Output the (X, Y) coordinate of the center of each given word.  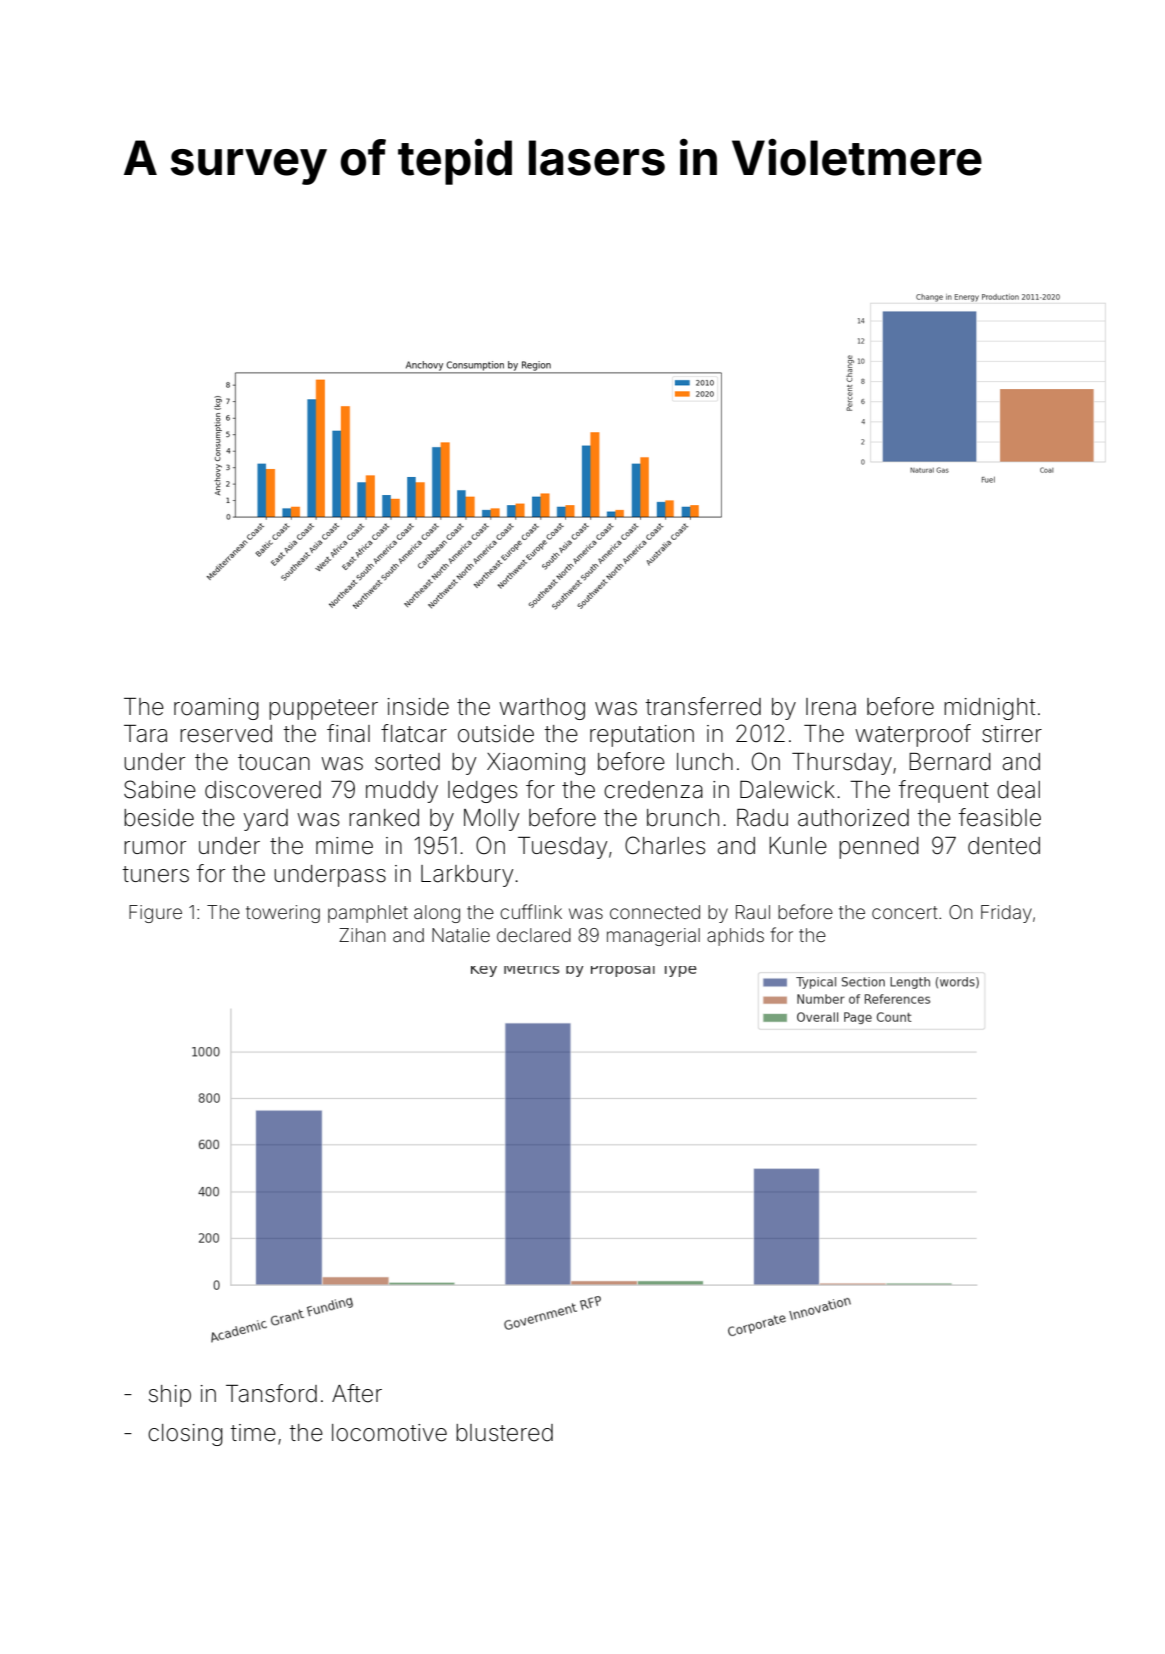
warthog (542, 709)
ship (170, 1396)
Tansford (271, 1393)
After (357, 1393)
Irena (831, 707)
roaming (216, 709)
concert (905, 912)
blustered (504, 1433)
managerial (653, 937)
